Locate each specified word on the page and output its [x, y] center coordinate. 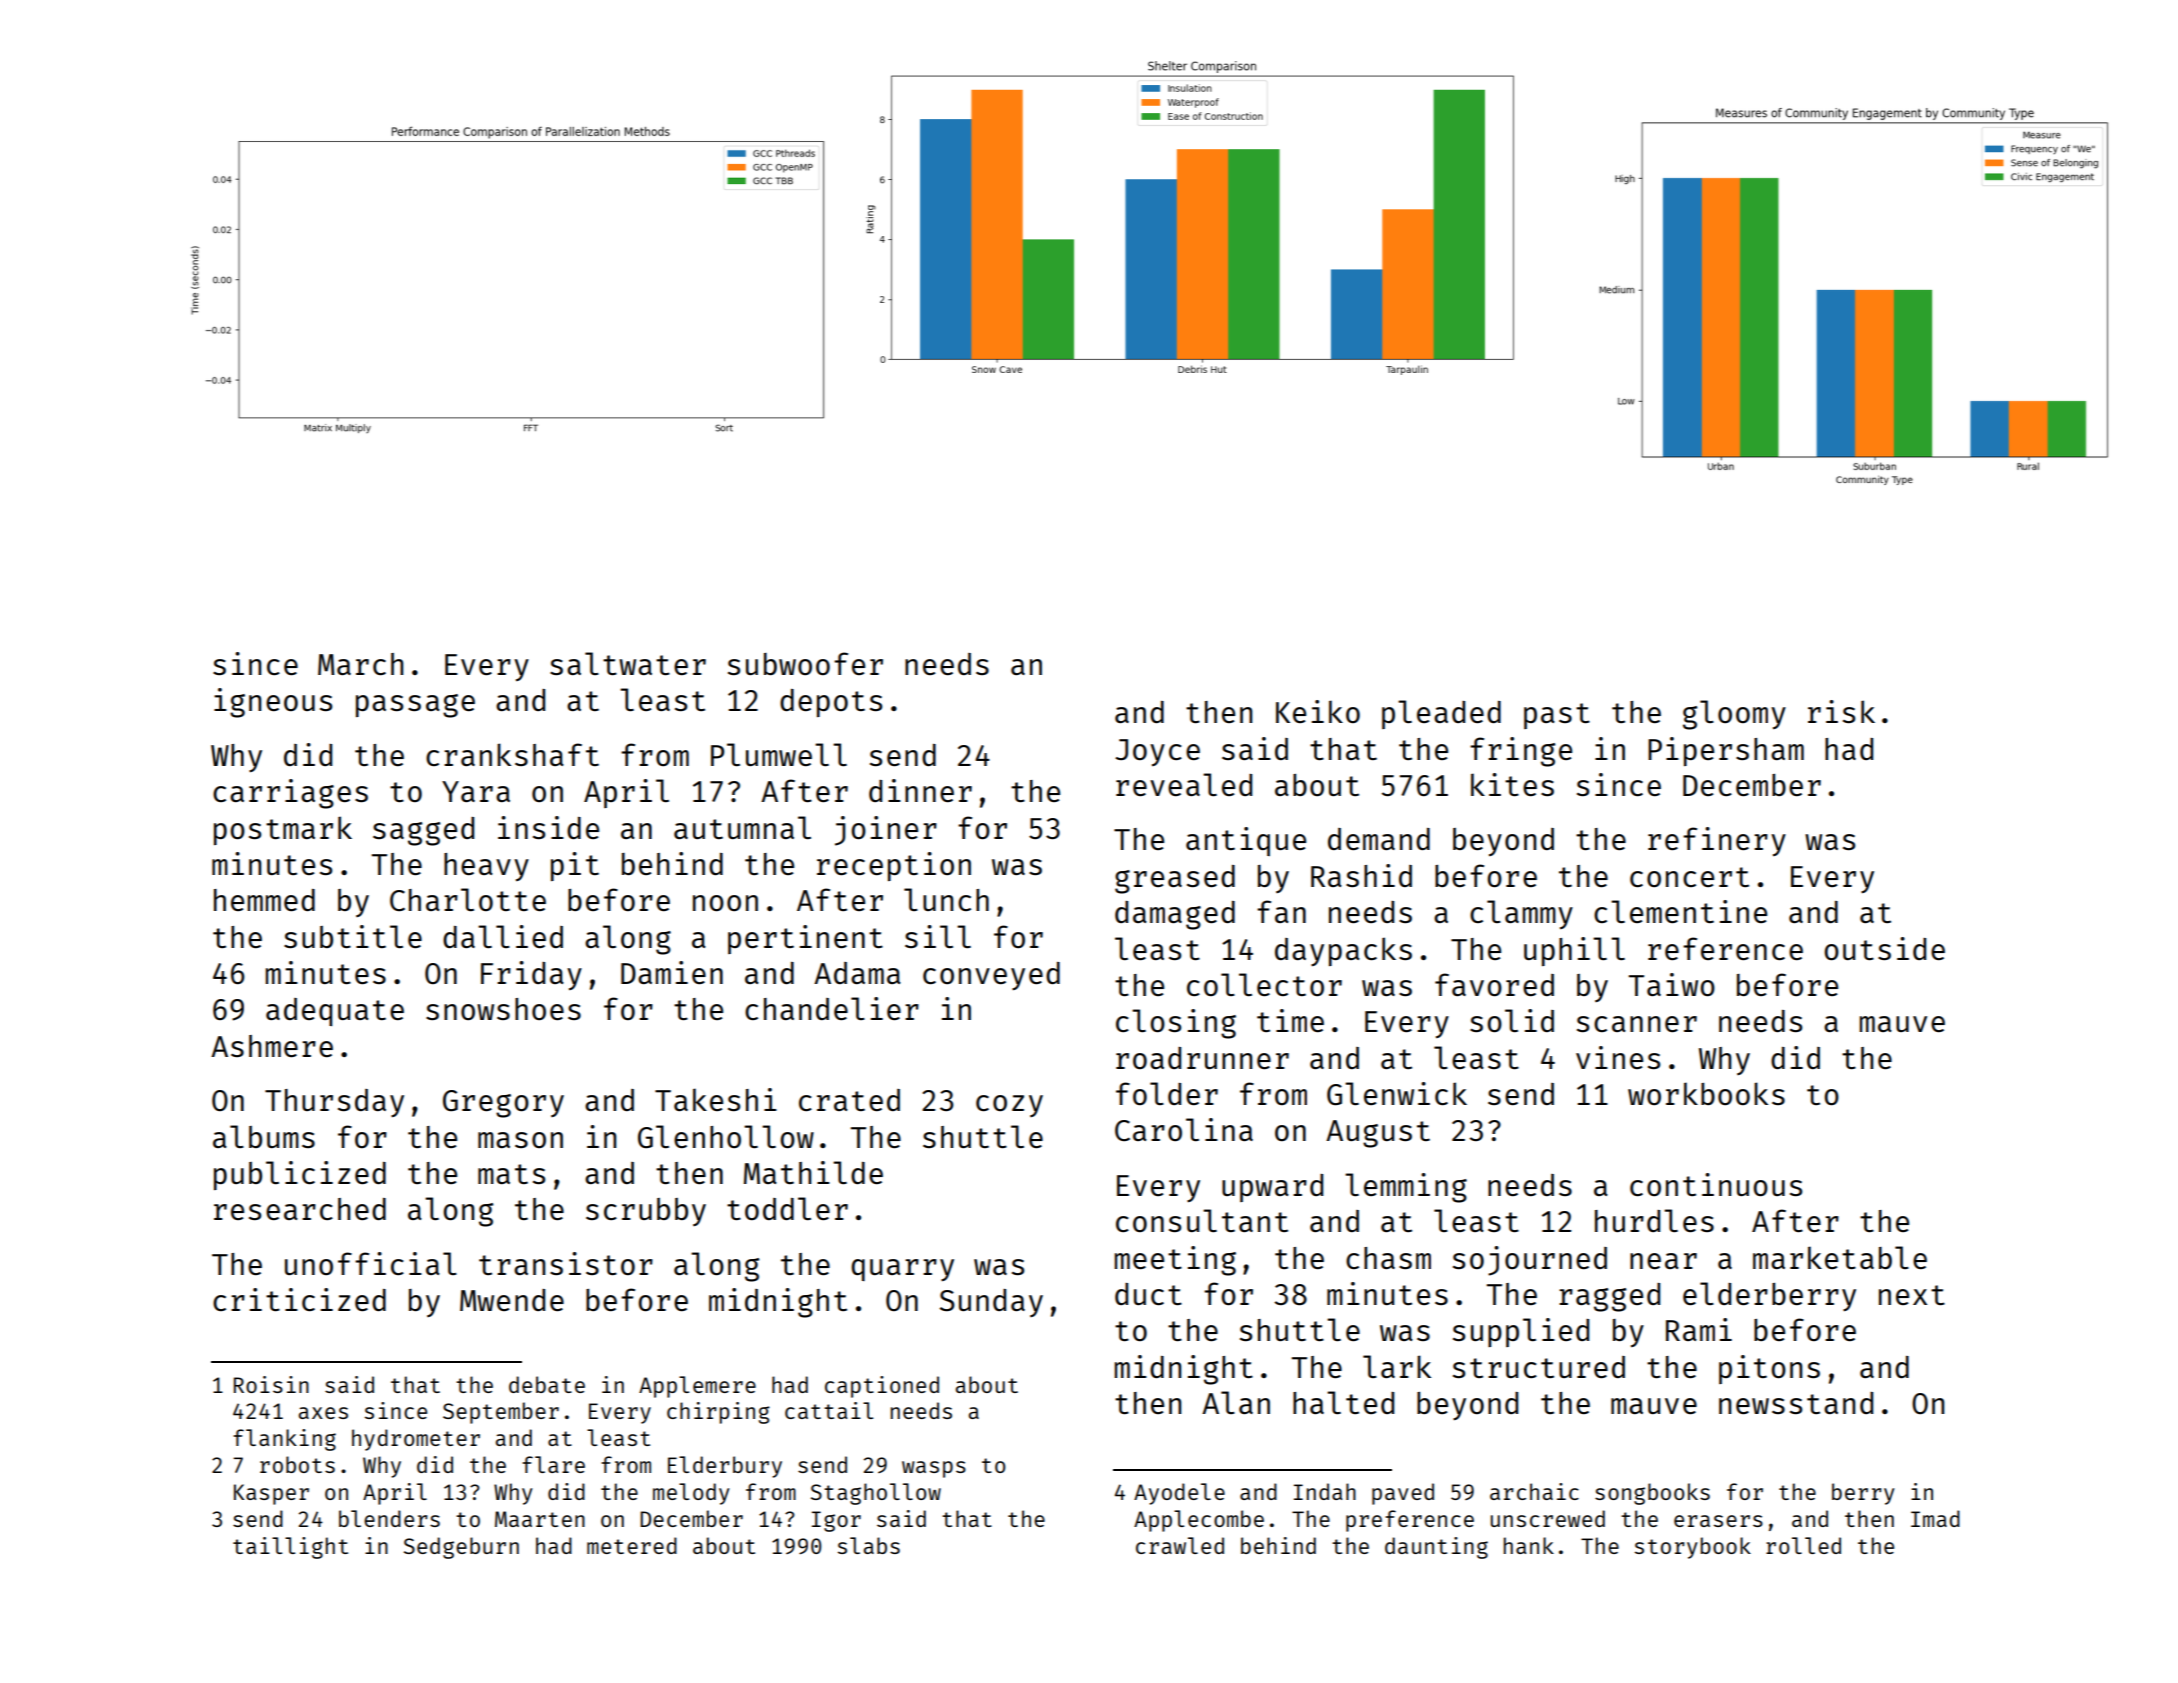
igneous [273, 703]
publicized [300, 1175]
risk [1841, 711]
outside [1884, 949]
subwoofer [805, 663]
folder [1167, 1093]
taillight [290, 1548]
